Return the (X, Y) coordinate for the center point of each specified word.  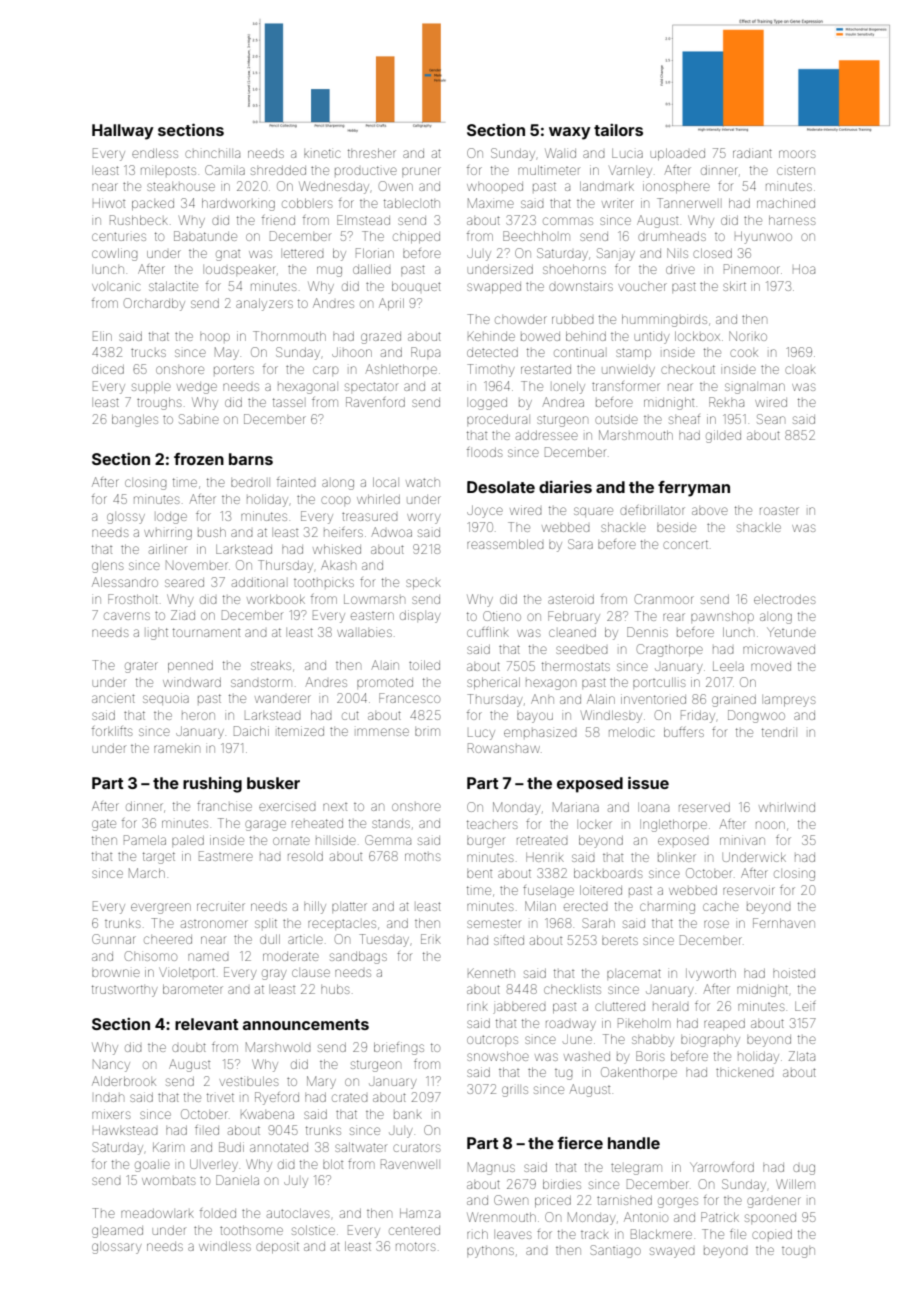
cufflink (488, 632)
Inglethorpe (673, 825)
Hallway (123, 132)
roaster (779, 511)
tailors (618, 130)
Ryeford (277, 1098)
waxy (570, 133)
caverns (127, 616)
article (305, 939)
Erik (431, 939)
